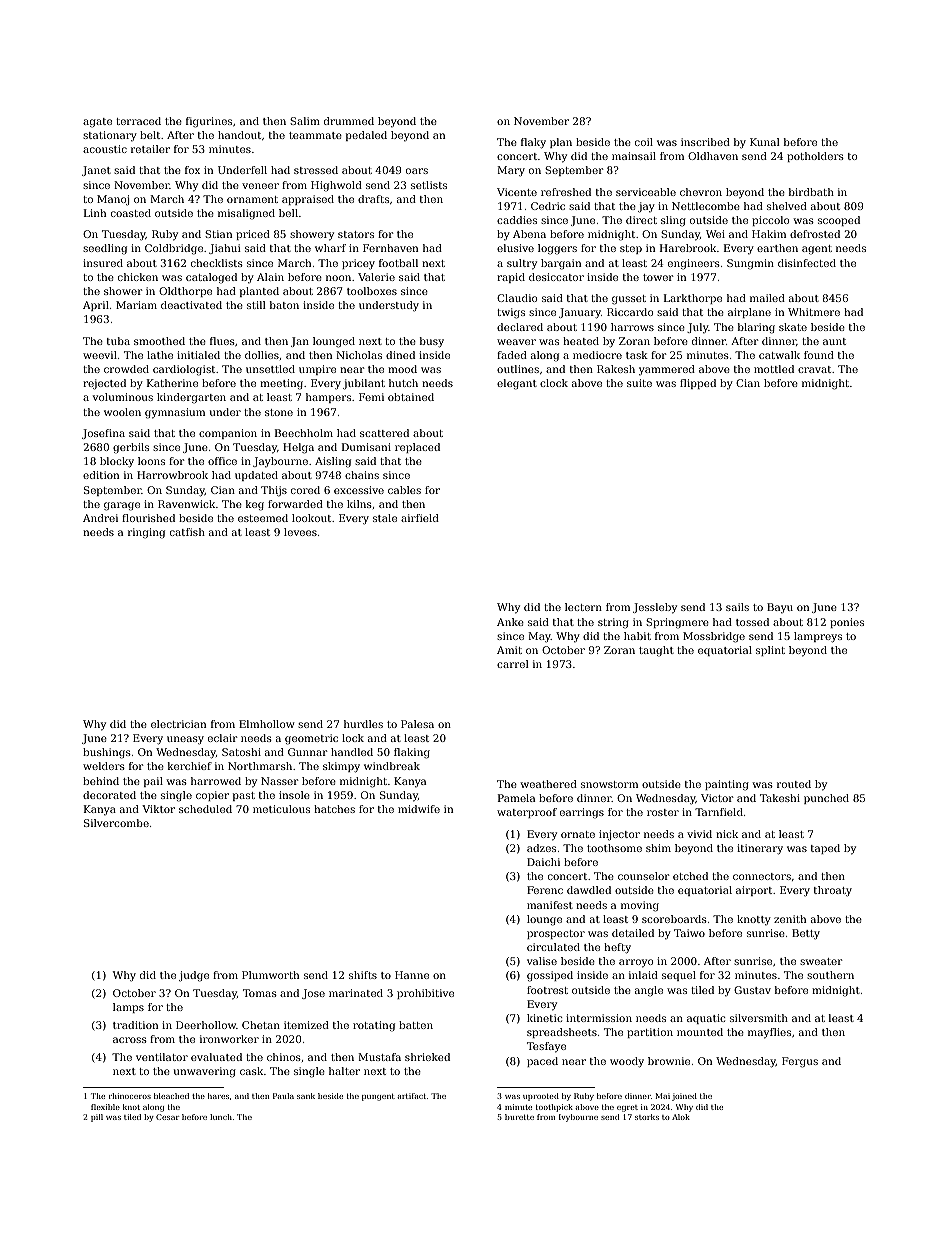  Describe the element at coordinates (270, 975) in the screenshot. I see `Plumworth` at that location.
